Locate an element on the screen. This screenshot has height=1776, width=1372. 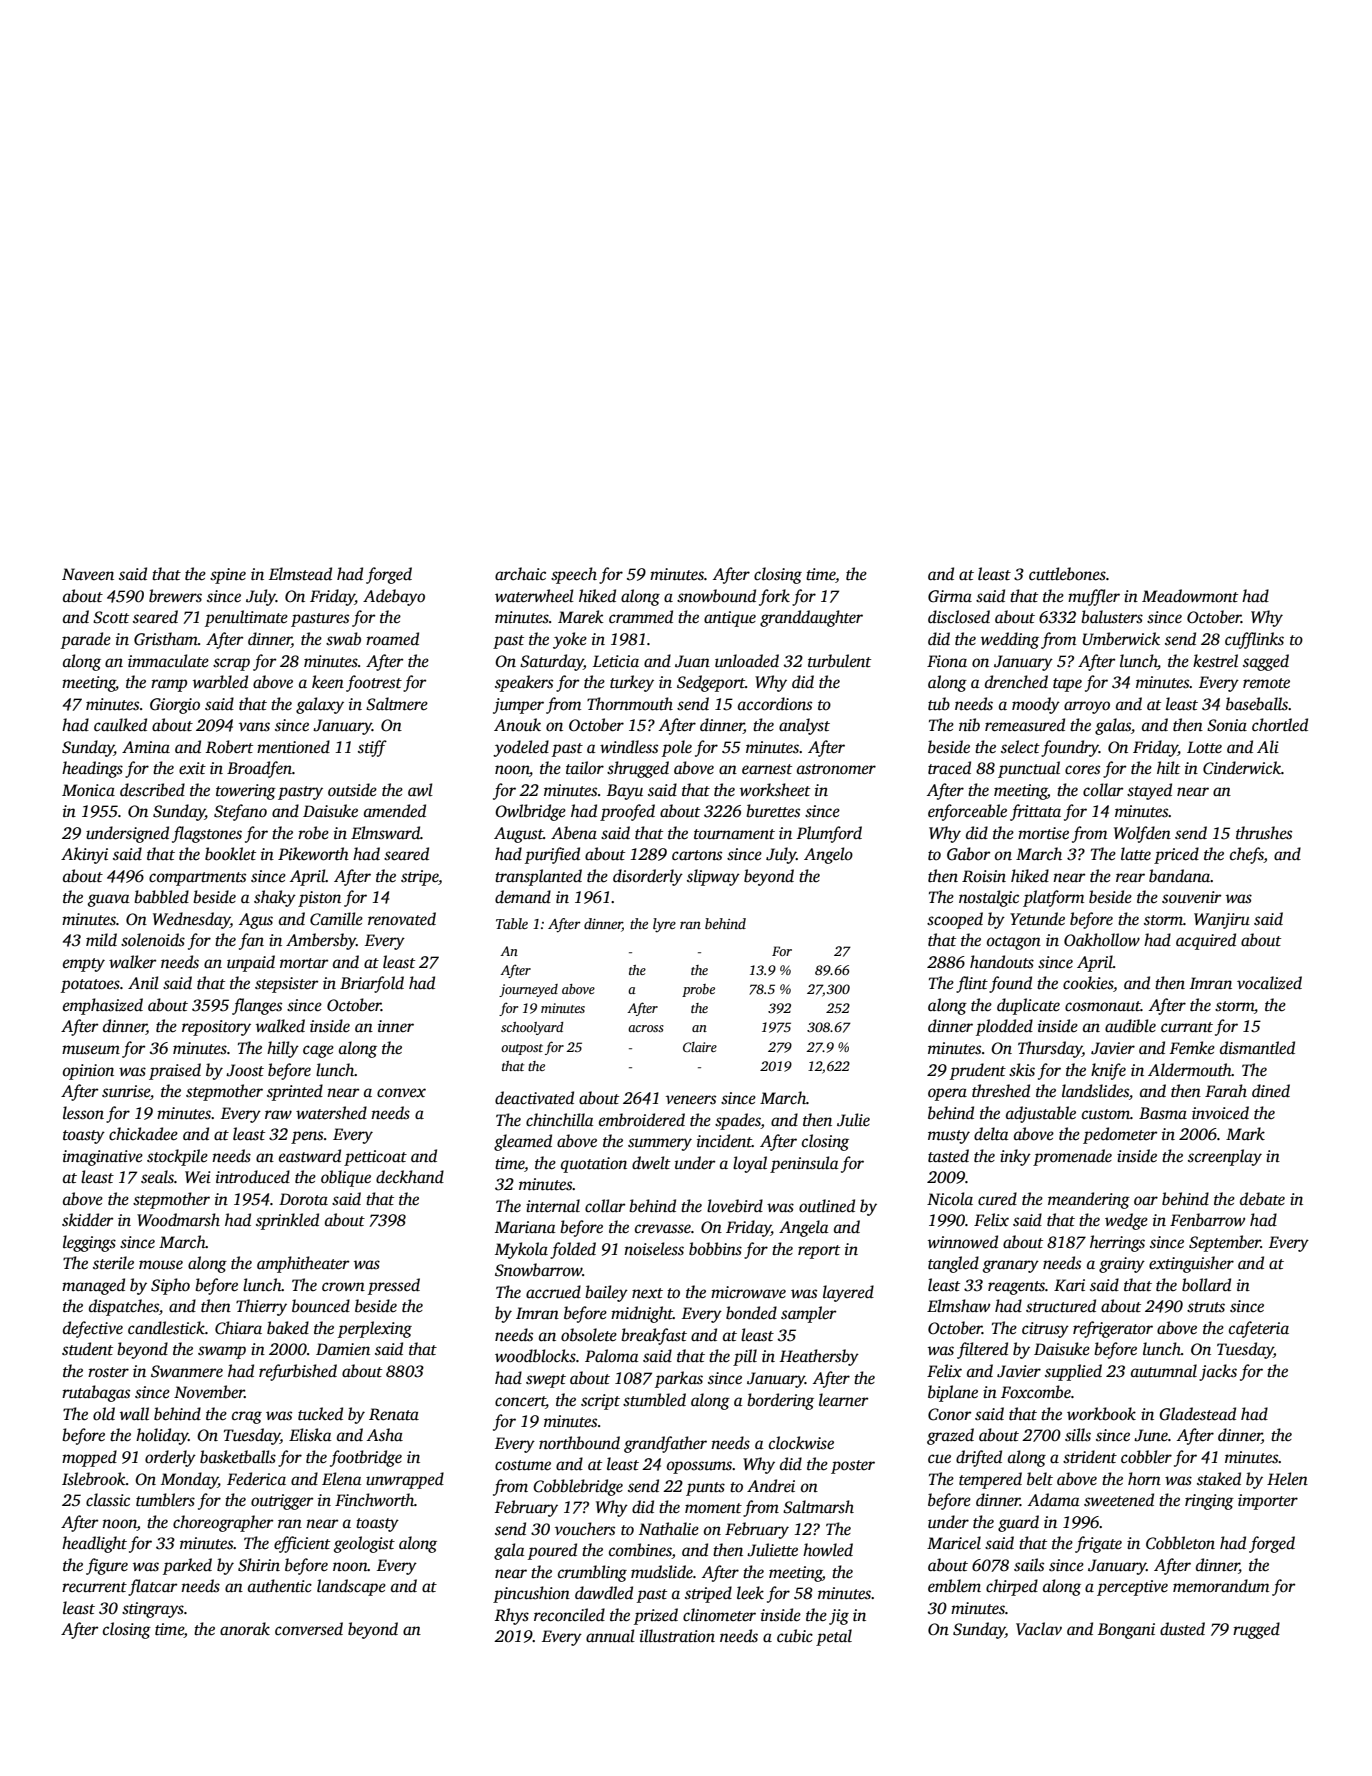
Cinderwick is located at coordinates (1242, 768).
